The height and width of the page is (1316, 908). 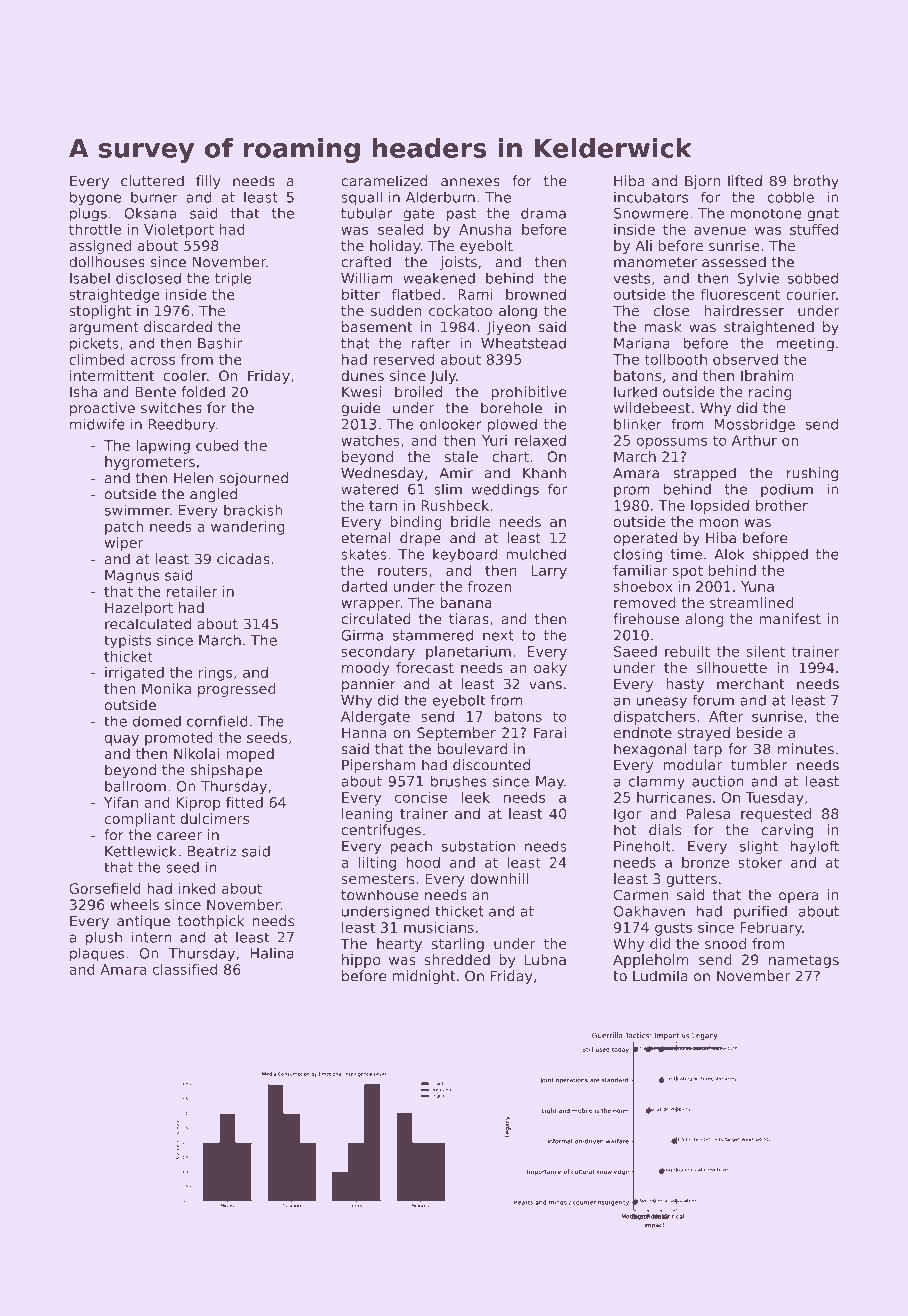 What do you see at coordinates (491, 765) in the page?
I see `discounted` at bounding box center [491, 765].
